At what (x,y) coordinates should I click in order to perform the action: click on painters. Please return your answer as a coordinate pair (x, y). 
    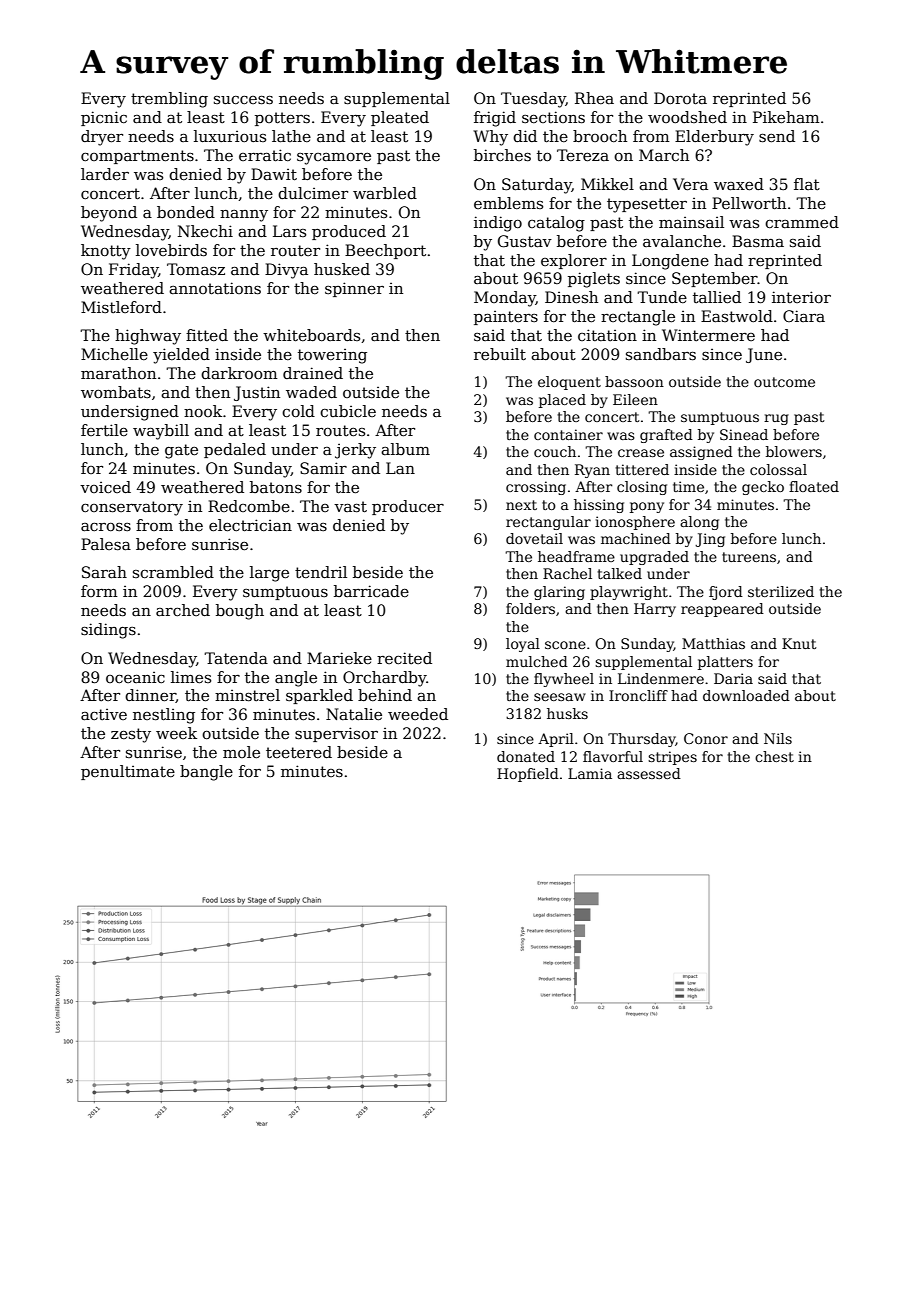
    Looking at the image, I should click on (506, 318).
